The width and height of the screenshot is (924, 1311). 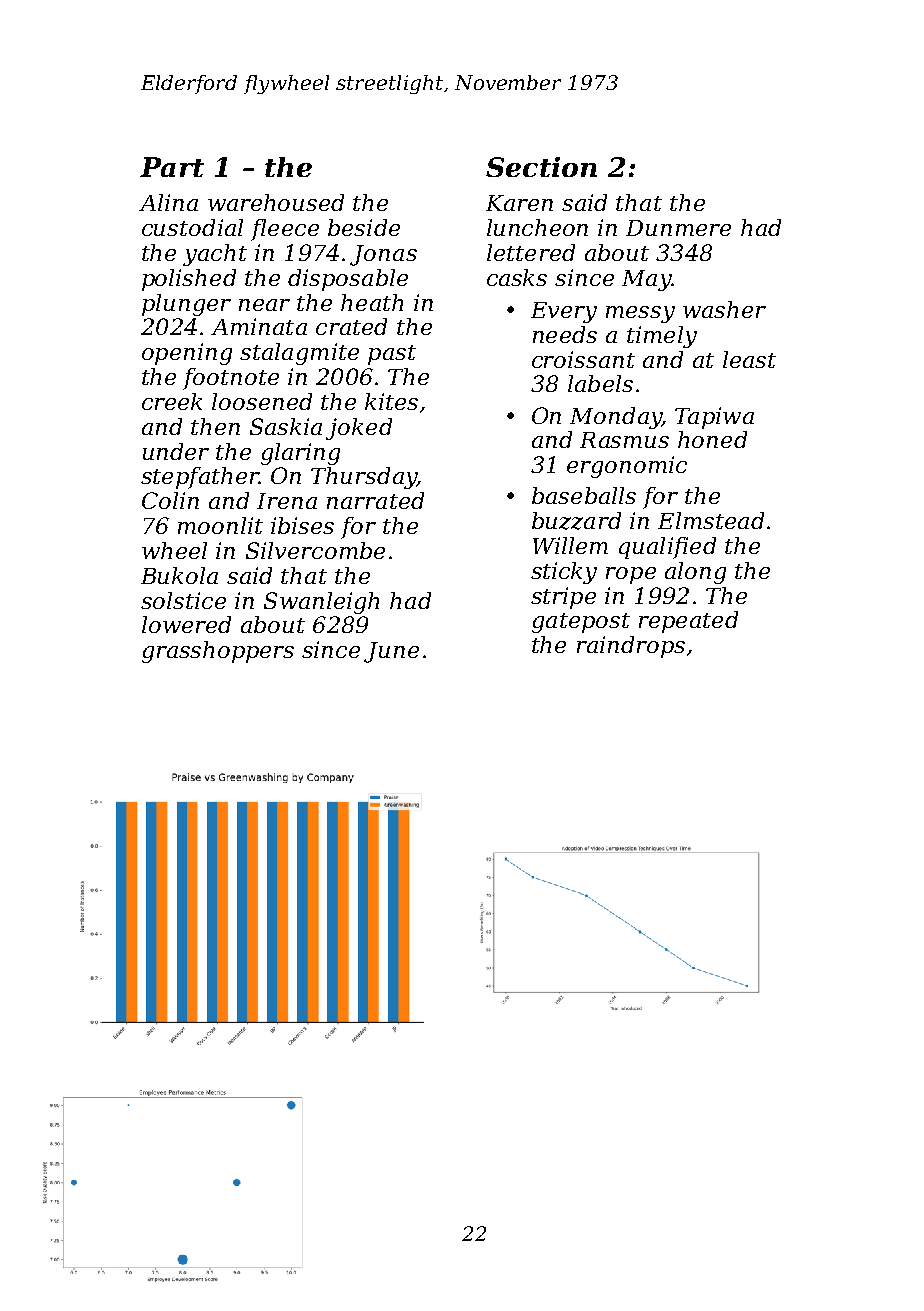 What do you see at coordinates (519, 203) in the screenshot?
I see `Karen` at bounding box center [519, 203].
